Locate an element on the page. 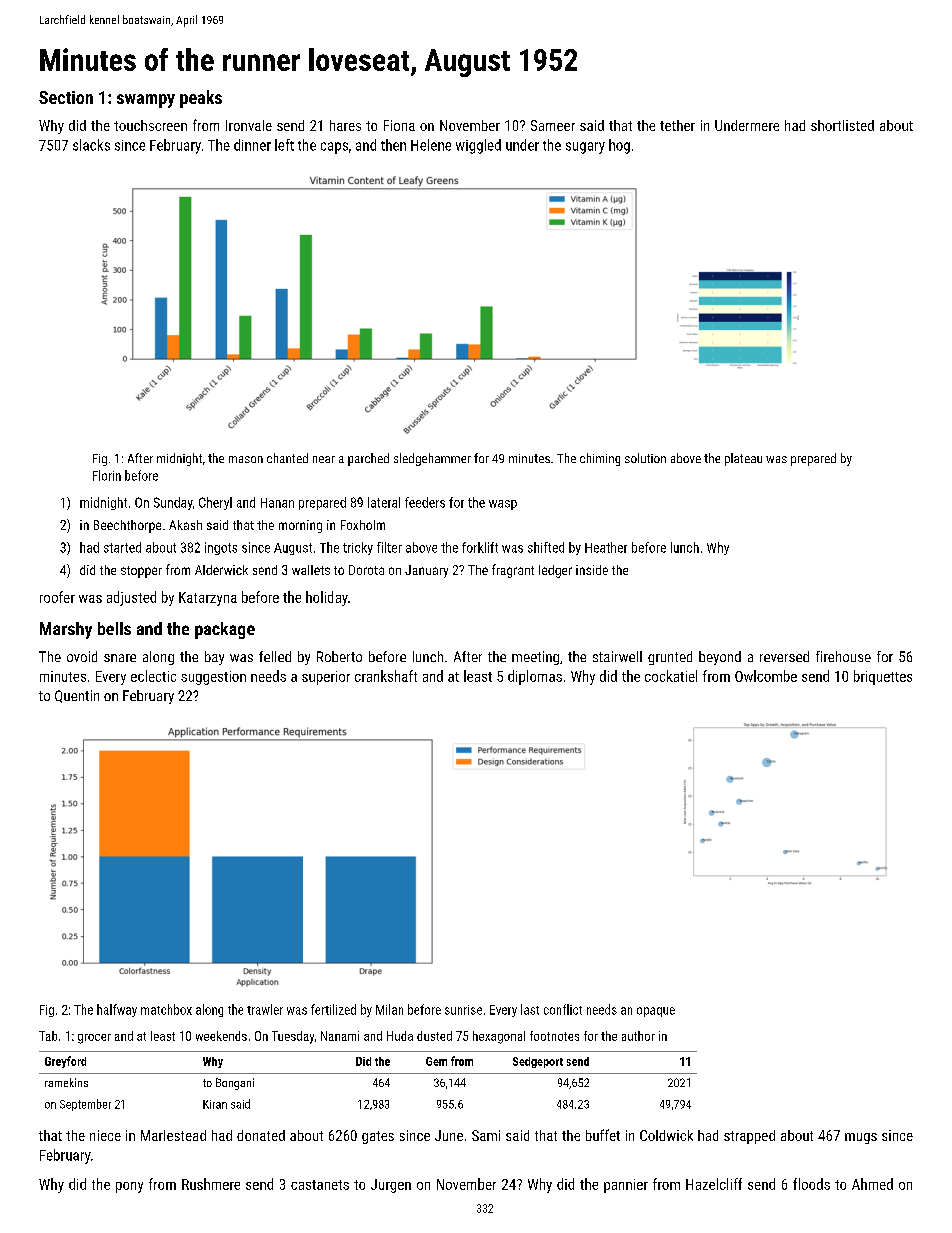 Image resolution: width=952 pixels, height=1233 pixels. donated is located at coordinates (261, 1135).
